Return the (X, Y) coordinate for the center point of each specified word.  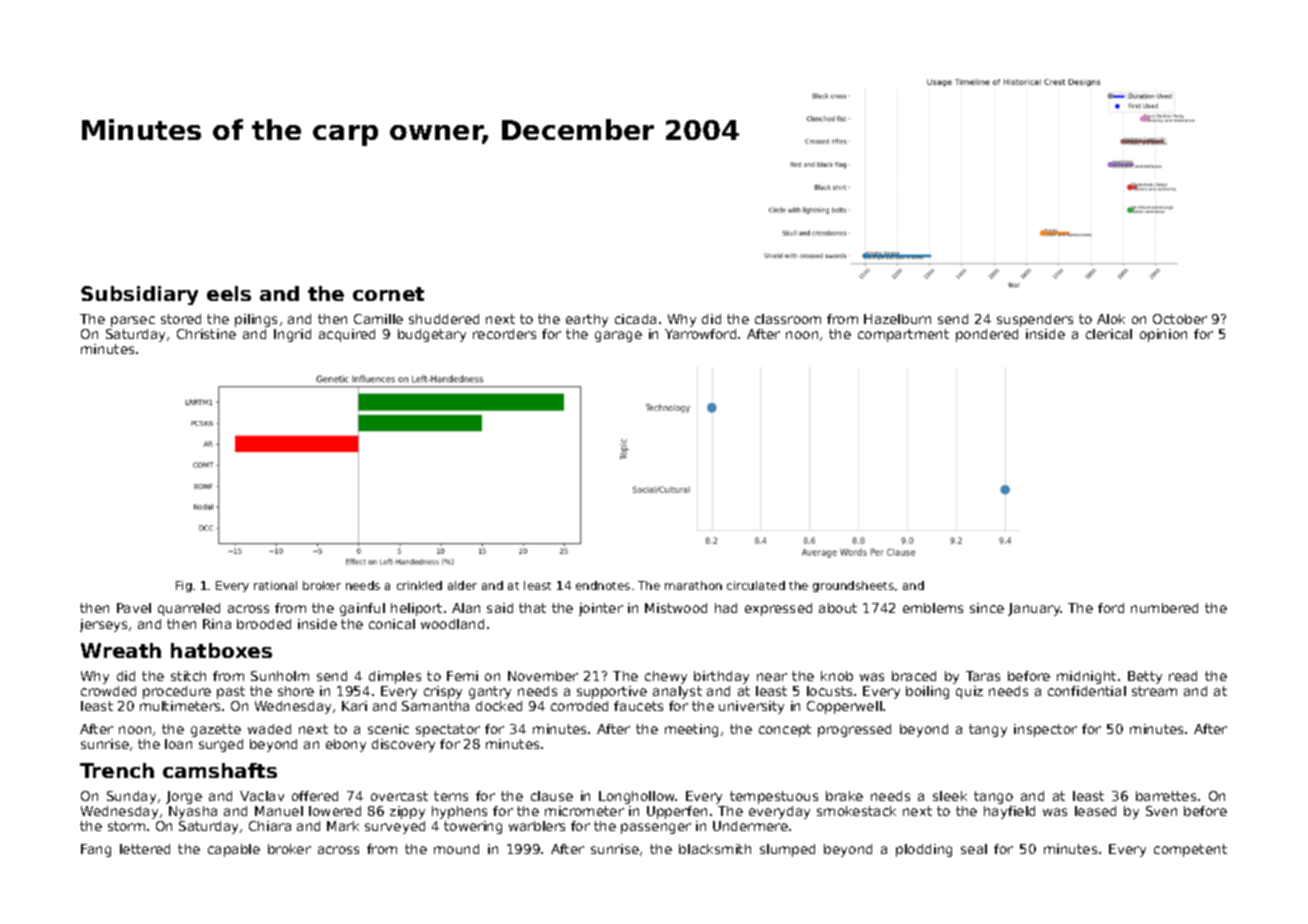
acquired (347, 335)
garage (618, 336)
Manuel (279, 811)
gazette (216, 730)
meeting (691, 730)
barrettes (1166, 796)
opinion (1163, 335)
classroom (788, 319)
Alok (1111, 319)
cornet (388, 294)
